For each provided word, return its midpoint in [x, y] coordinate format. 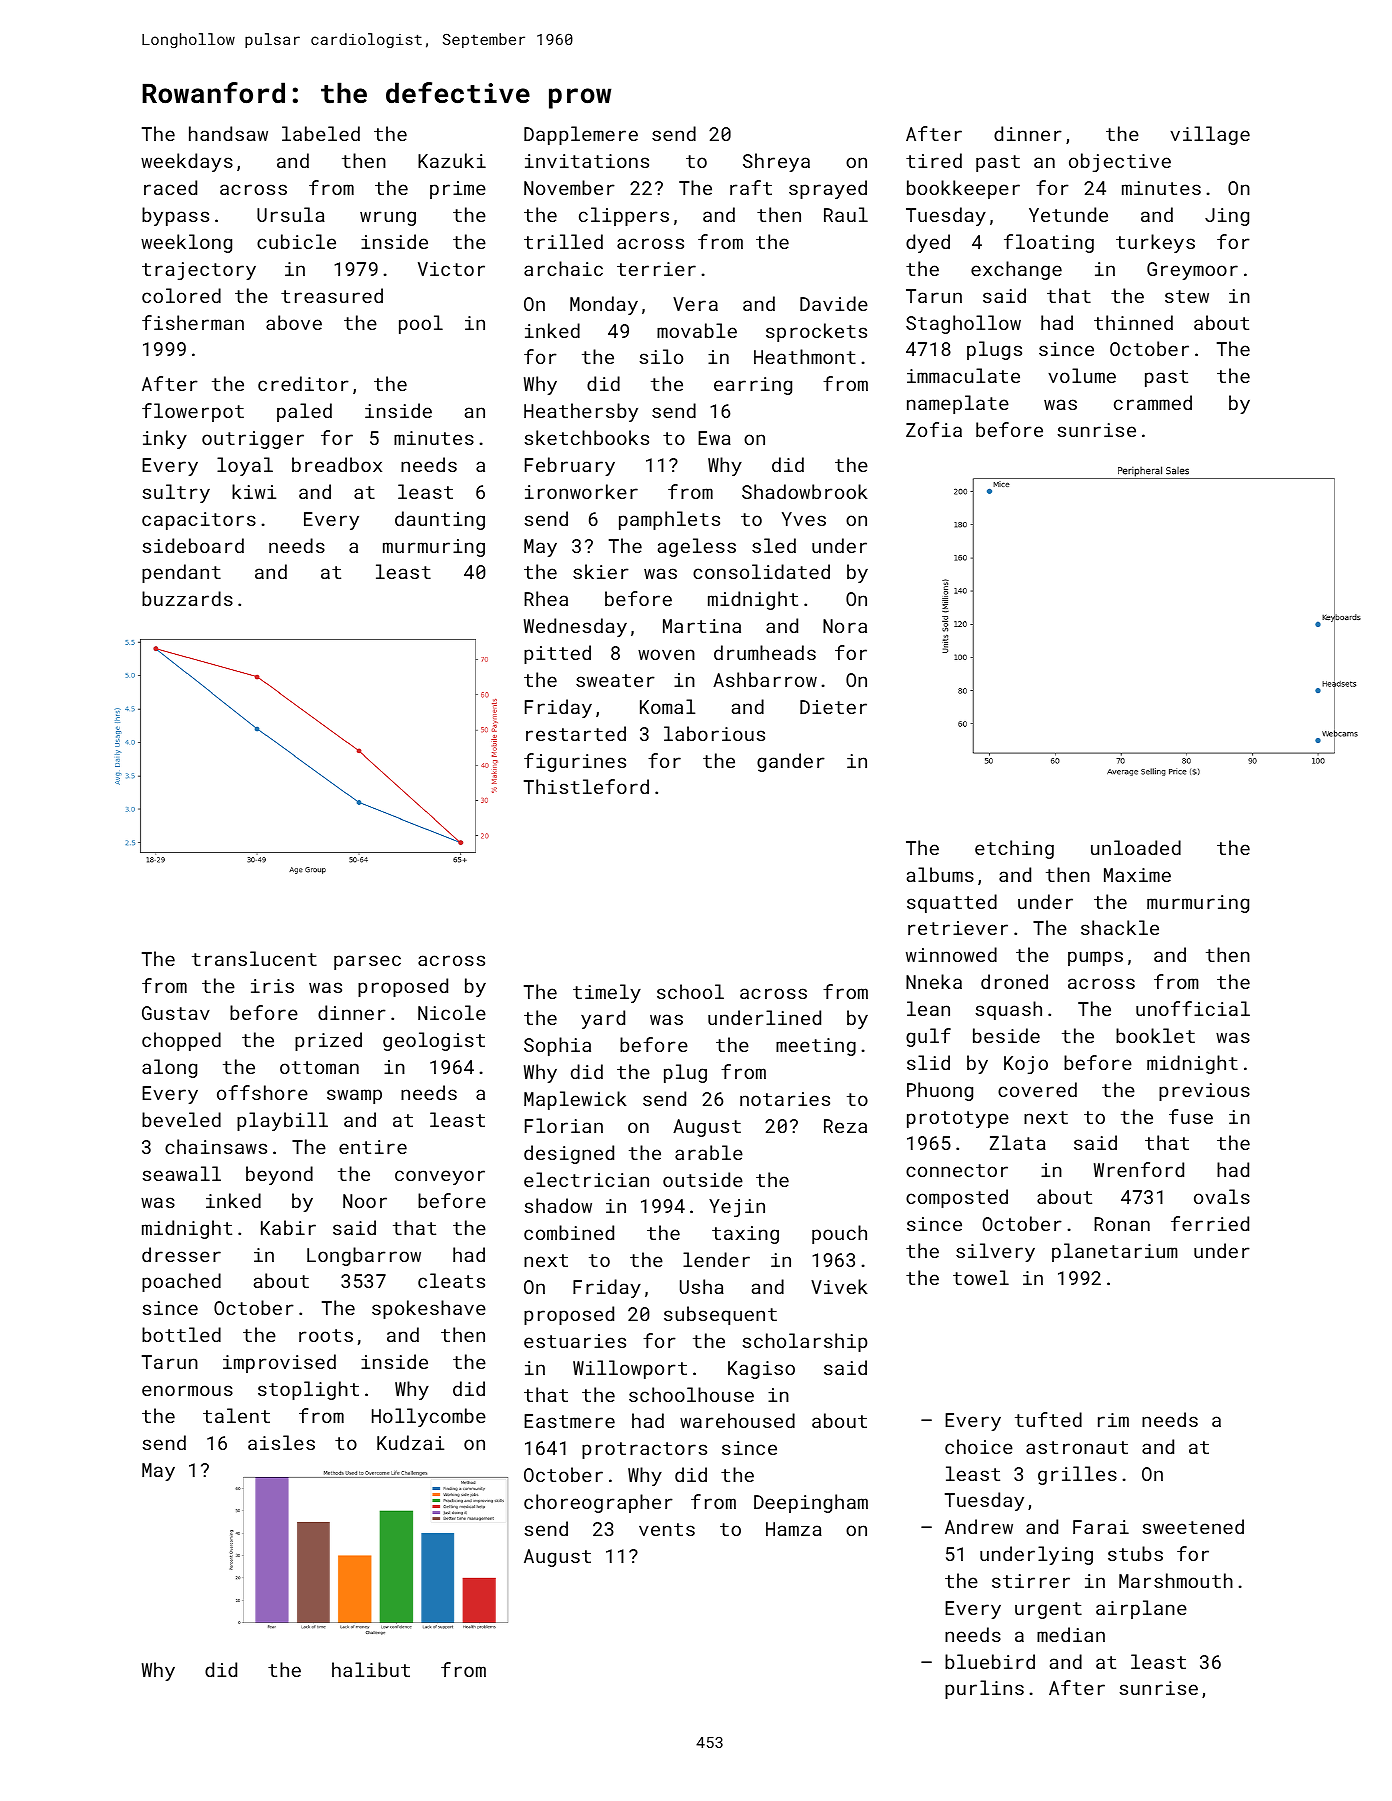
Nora [845, 626]
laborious [714, 733]
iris [272, 986]
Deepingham [811, 1503]
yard [603, 1019]
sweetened [1193, 1526]
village [1210, 135]
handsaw [228, 133]
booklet [1155, 1035]
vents [667, 1529]
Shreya [776, 162]
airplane [1141, 1609]
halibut [371, 1669]
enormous [187, 1390]
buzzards [187, 598]
